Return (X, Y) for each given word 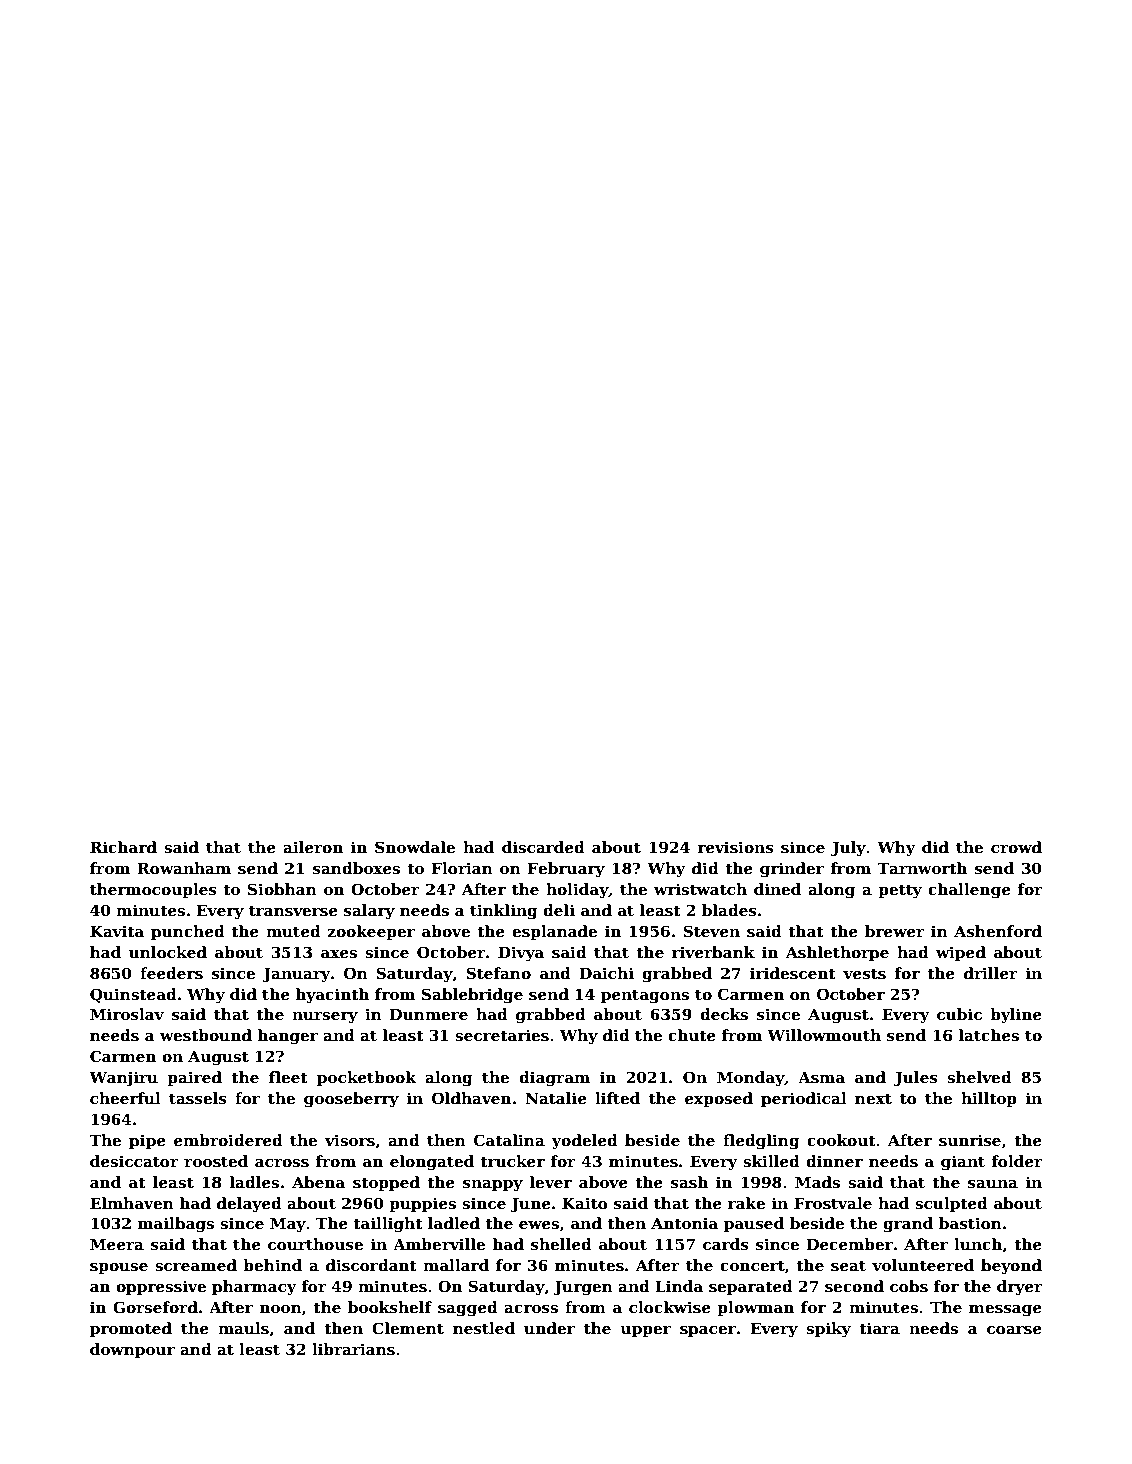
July (848, 849)
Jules (916, 1078)
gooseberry (351, 1100)
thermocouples (153, 890)
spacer (708, 1331)
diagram (554, 1079)
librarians (353, 1349)
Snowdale (415, 847)
